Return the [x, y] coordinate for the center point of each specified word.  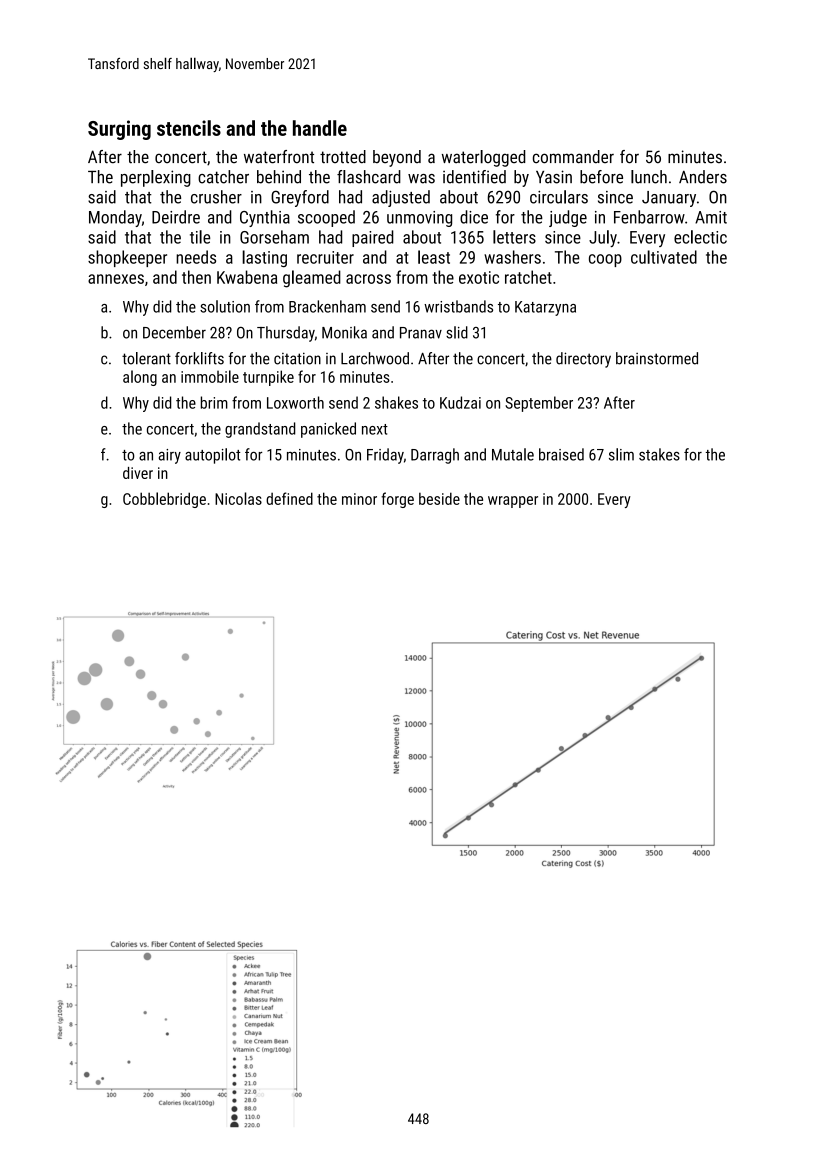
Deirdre [176, 217]
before [601, 177]
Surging [119, 130]
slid [457, 332]
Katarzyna [545, 308]
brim [214, 402]
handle [320, 128]
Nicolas [238, 498]
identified [474, 177]
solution [225, 306]
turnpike [268, 378]
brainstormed [657, 358]
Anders [703, 177]
